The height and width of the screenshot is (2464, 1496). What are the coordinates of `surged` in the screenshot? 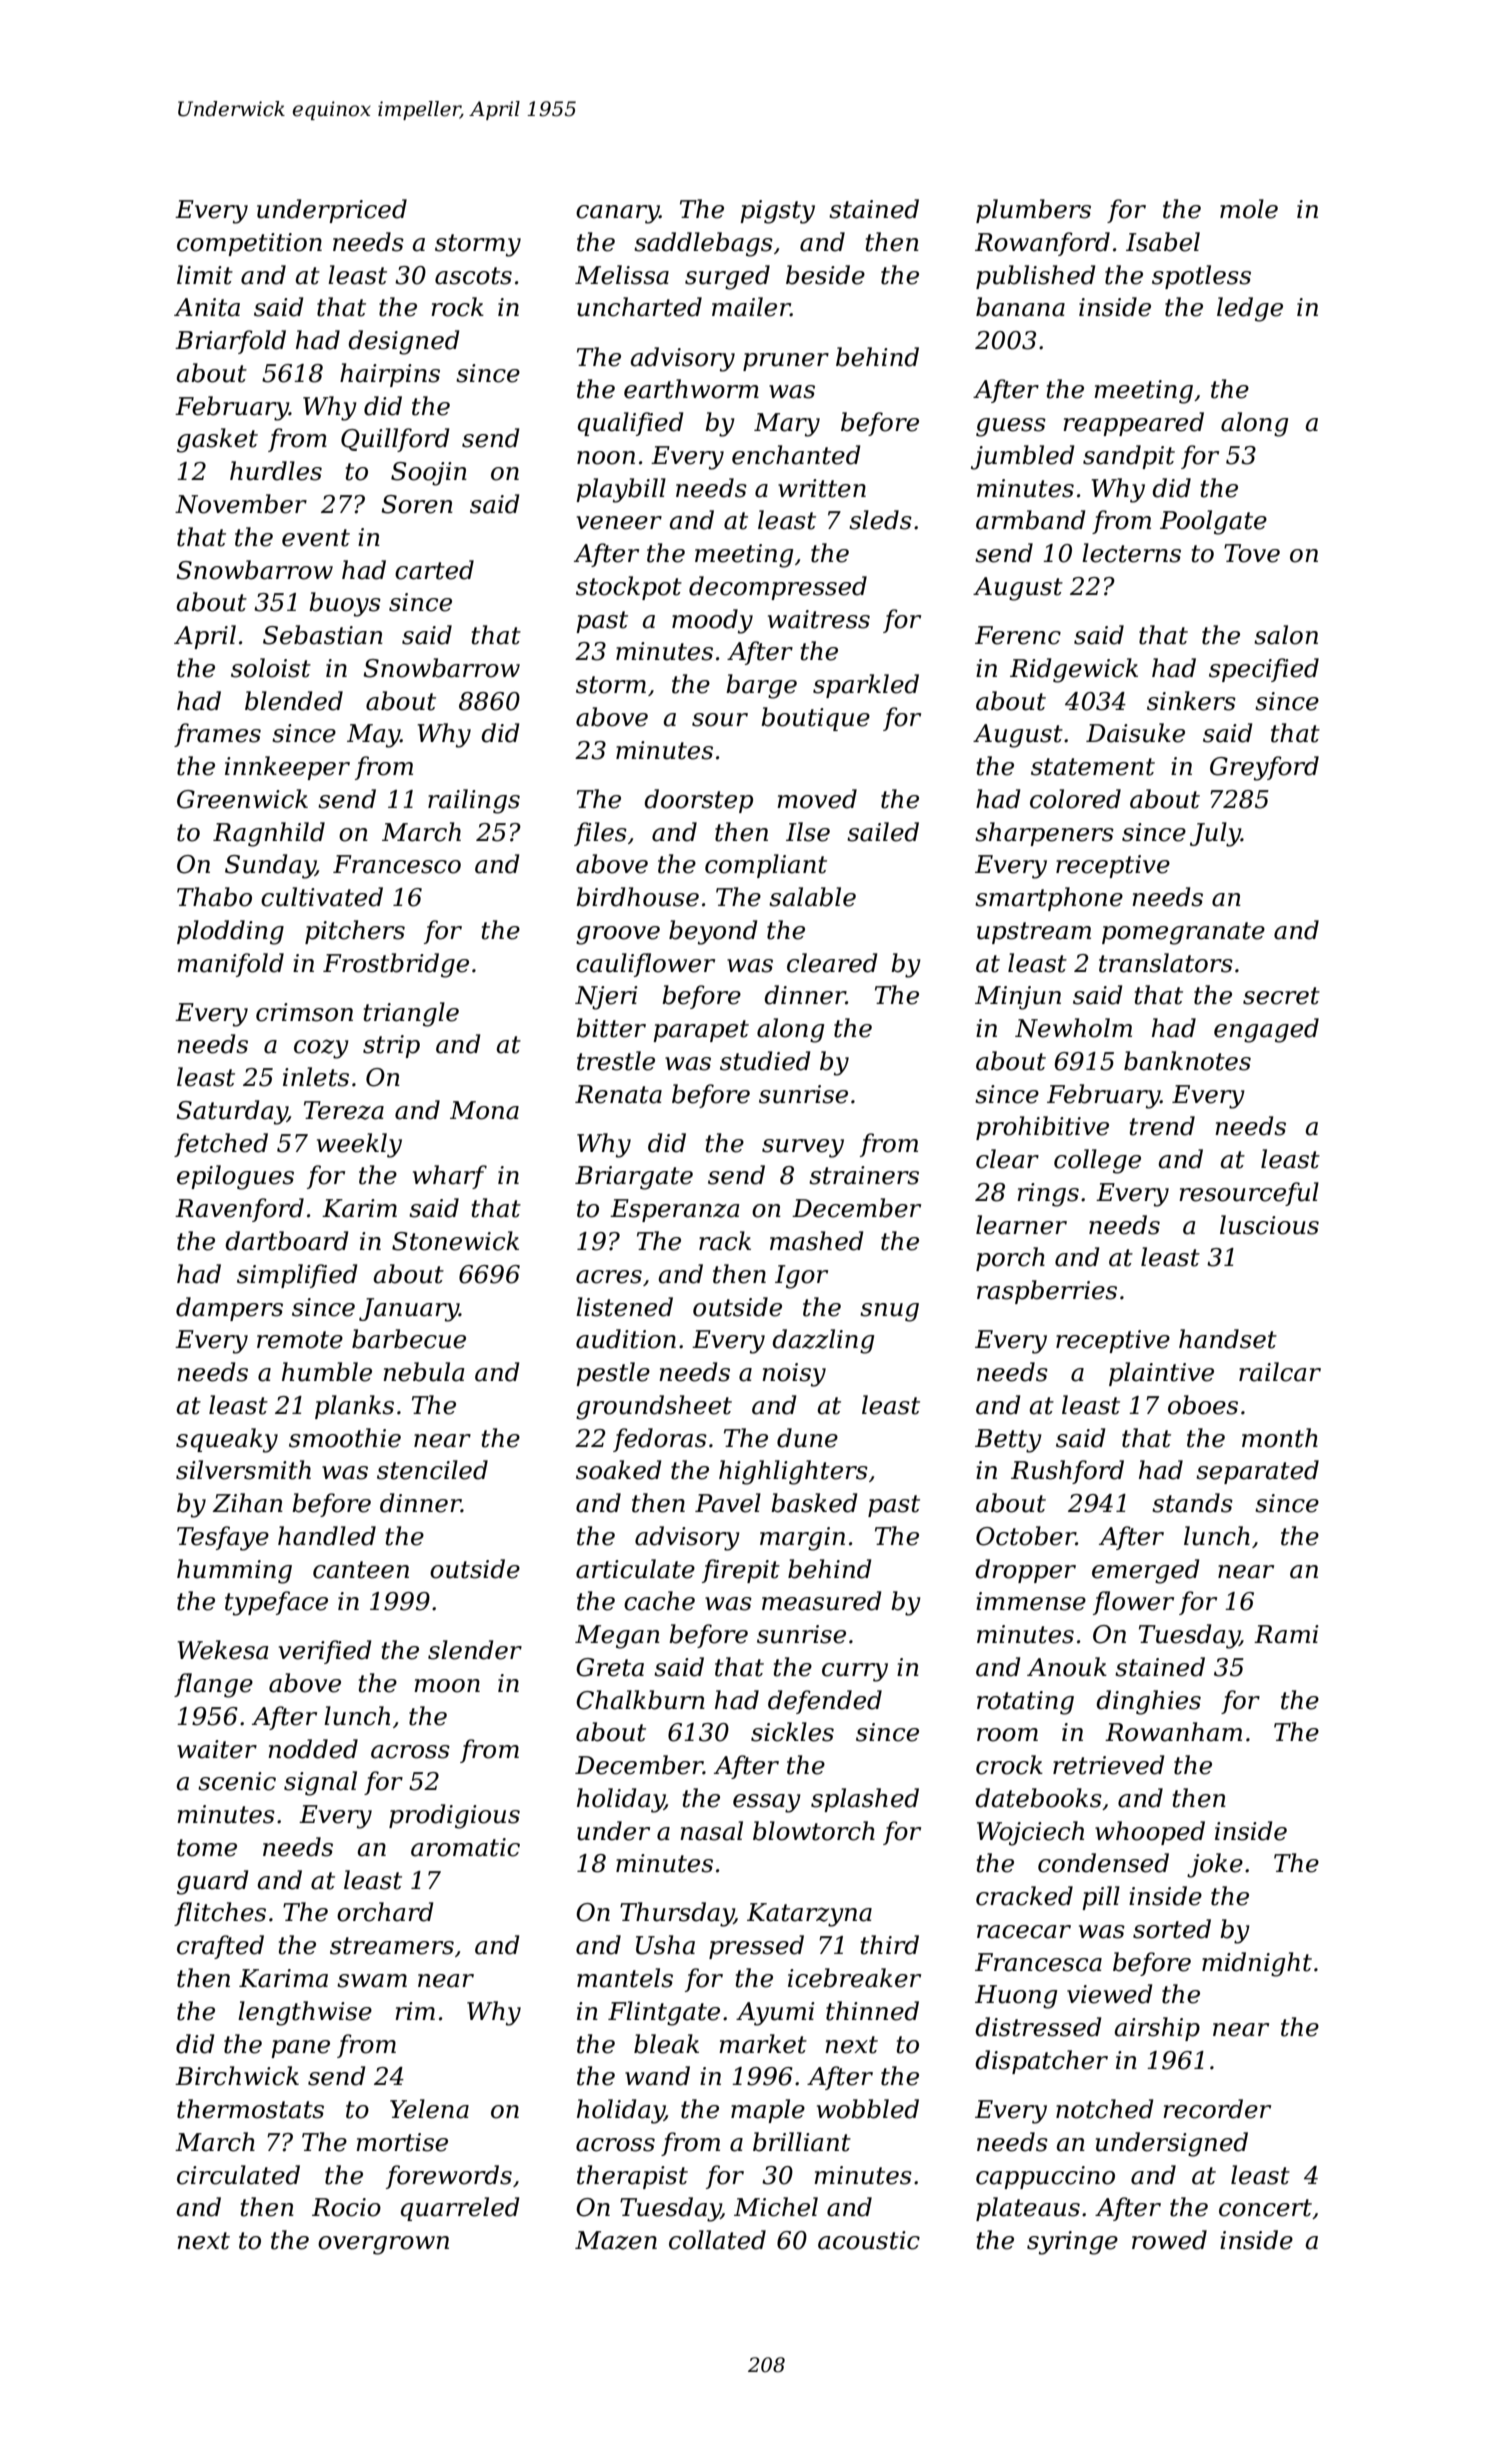 It's located at (727, 277).
